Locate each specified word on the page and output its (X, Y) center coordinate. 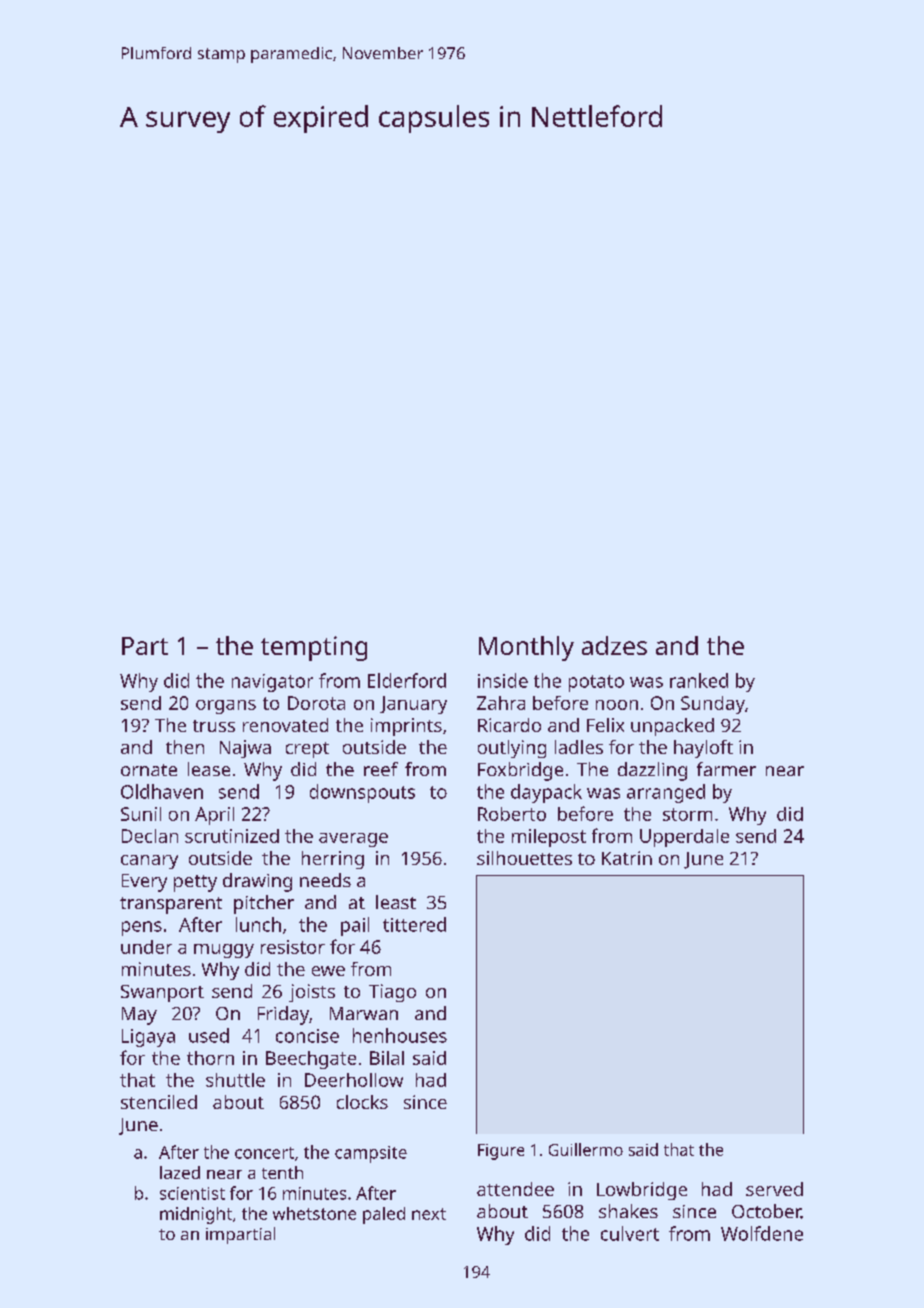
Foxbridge (520, 771)
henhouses (400, 1035)
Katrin (627, 858)
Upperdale (684, 838)
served (774, 1189)
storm (687, 814)
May (139, 1016)
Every (144, 883)
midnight (196, 1215)
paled (384, 1215)
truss (214, 726)
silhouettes (524, 858)
